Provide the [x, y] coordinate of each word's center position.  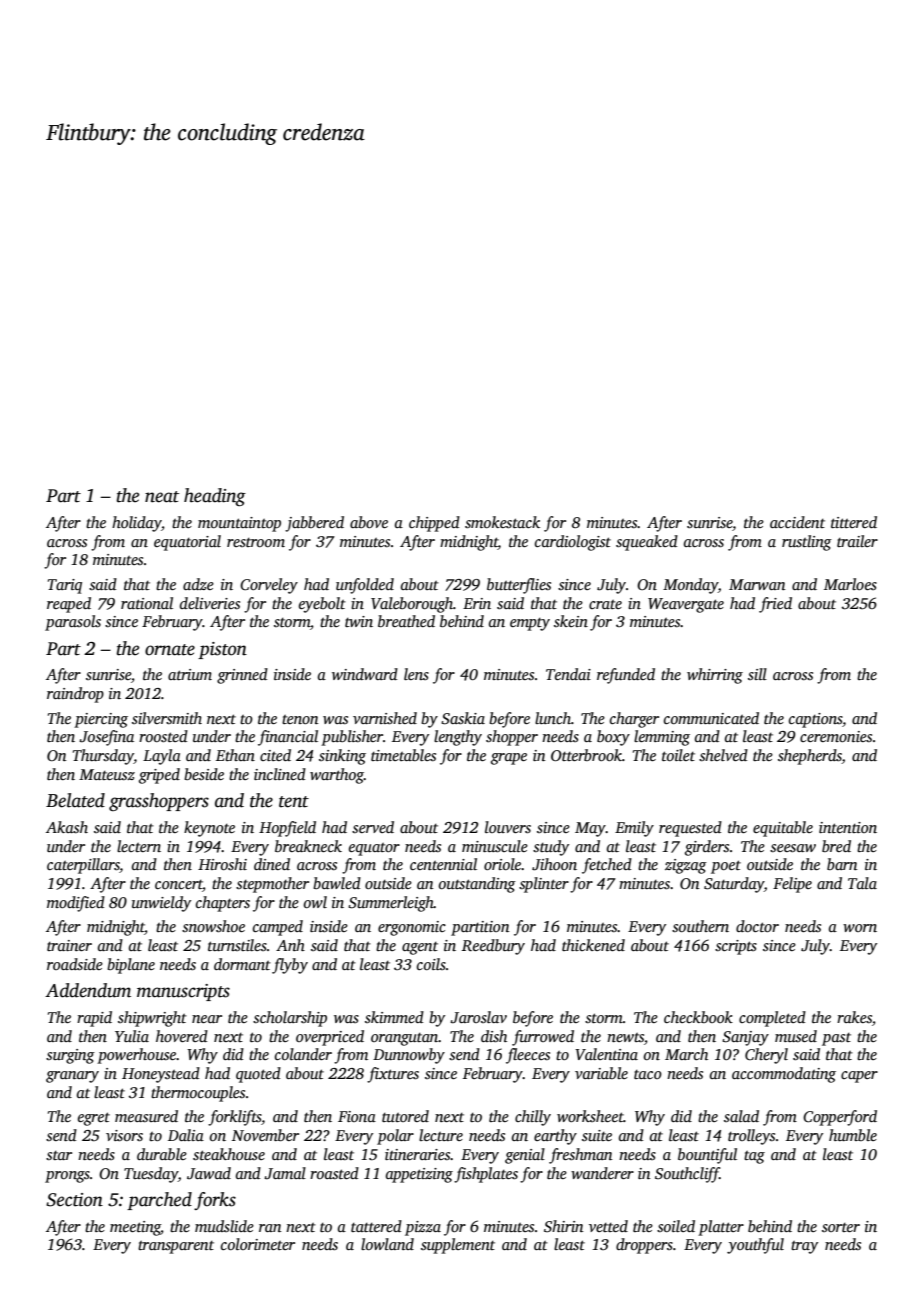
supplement [458, 1246]
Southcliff [687, 1175]
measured [146, 1116]
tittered [854, 522]
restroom [256, 542]
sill [757, 674]
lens [416, 674]
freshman [581, 1156]
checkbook [698, 1017]
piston [222, 650]
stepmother [272, 885]
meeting [135, 1228]
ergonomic [412, 928]
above [369, 522]
